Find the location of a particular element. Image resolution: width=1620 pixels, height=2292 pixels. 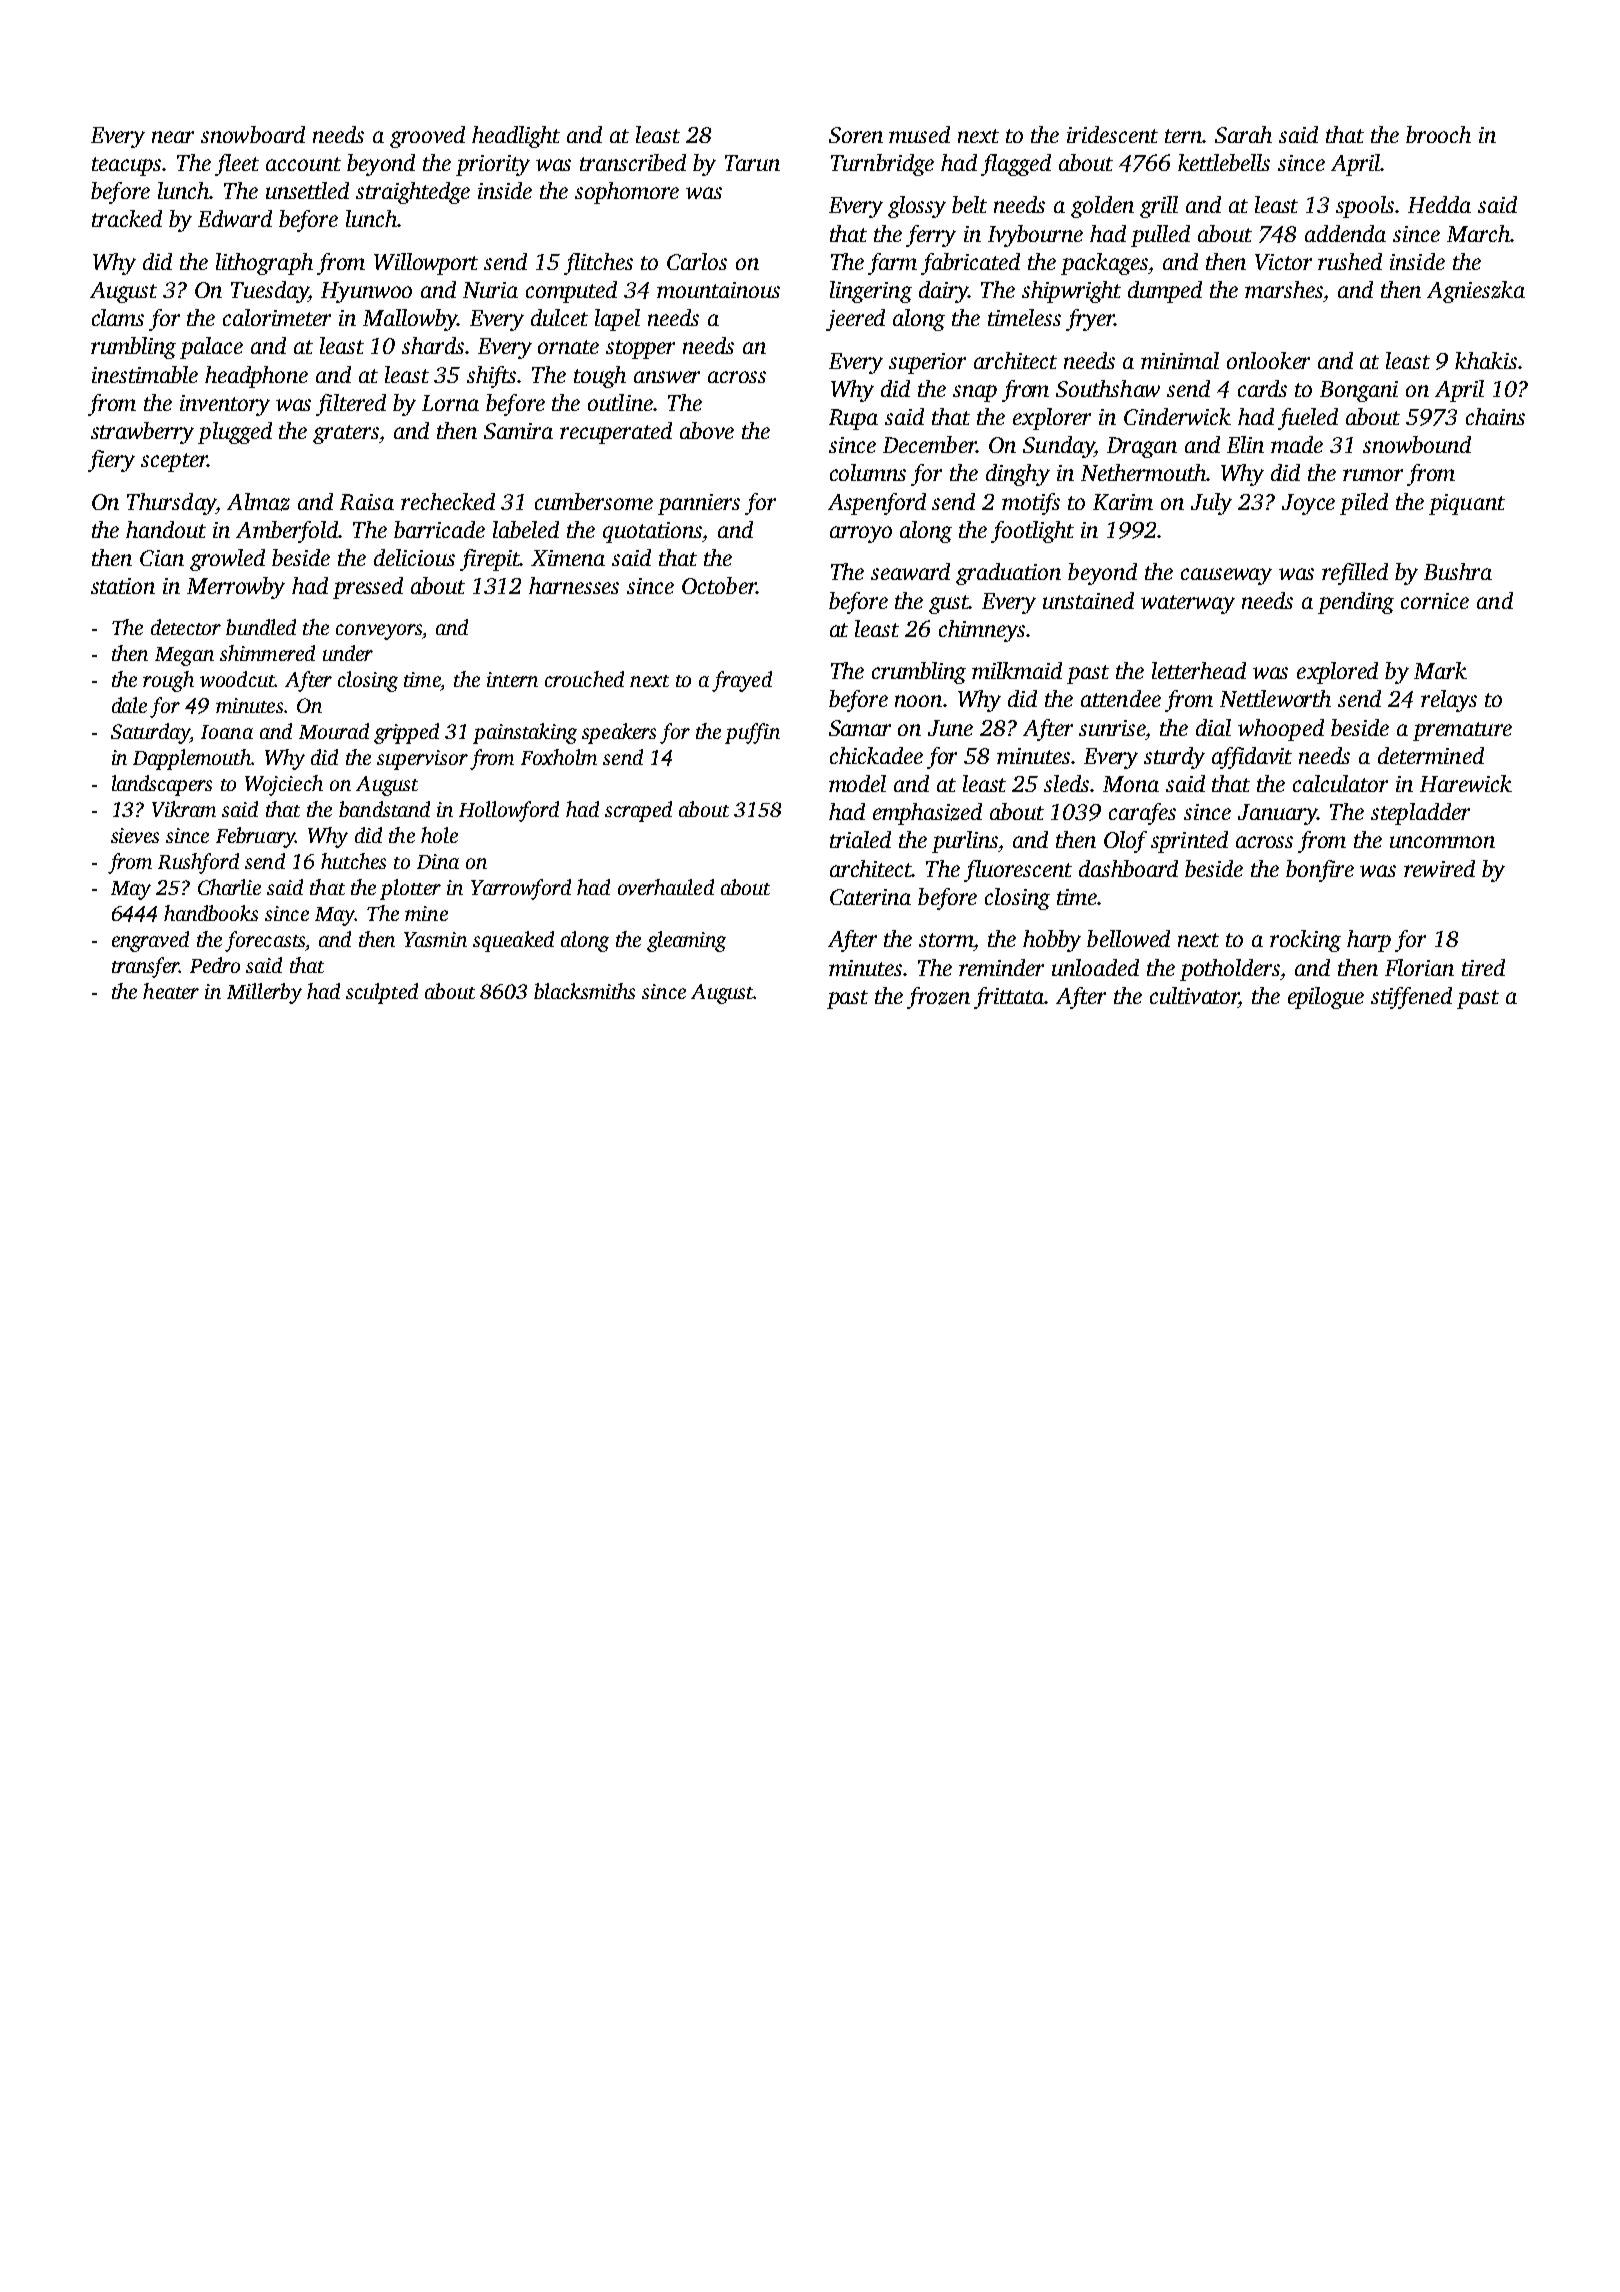

rushed is located at coordinates (1350, 261).
